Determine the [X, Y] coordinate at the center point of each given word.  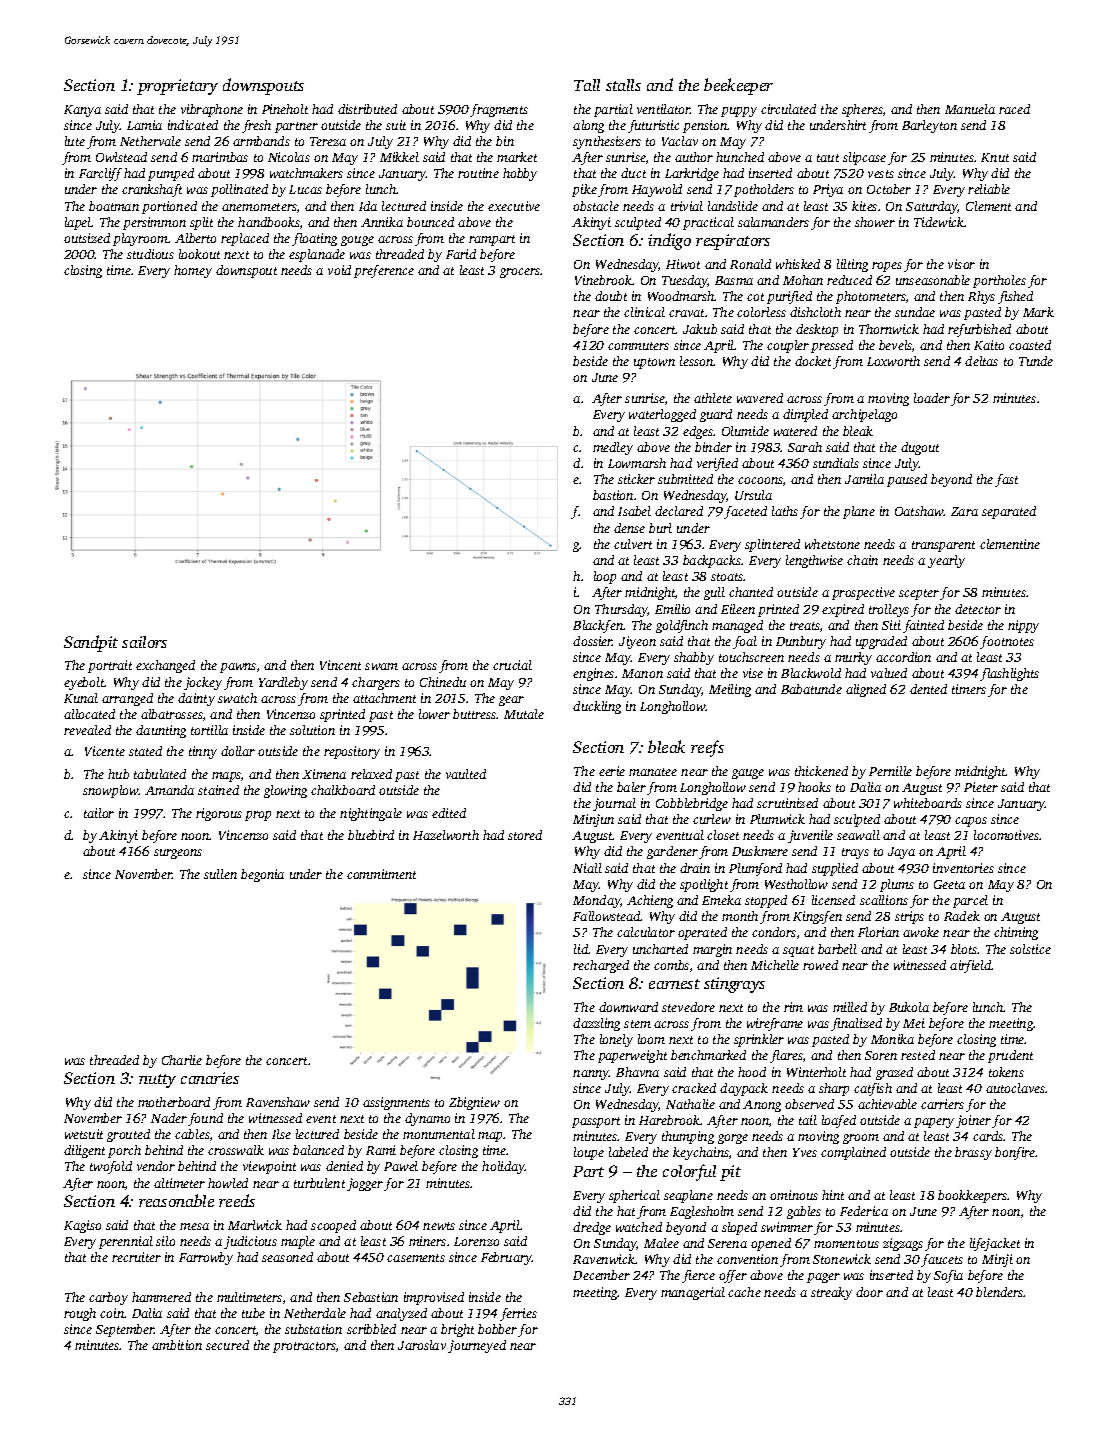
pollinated [239, 190]
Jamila [864, 479]
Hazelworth [446, 835]
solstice [1030, 949]
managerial [693, 1293]
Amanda [169, 790]
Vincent [340, 665]
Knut [995, 157]
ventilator [664, 109]
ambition [177, 1345]
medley [613, 448]
